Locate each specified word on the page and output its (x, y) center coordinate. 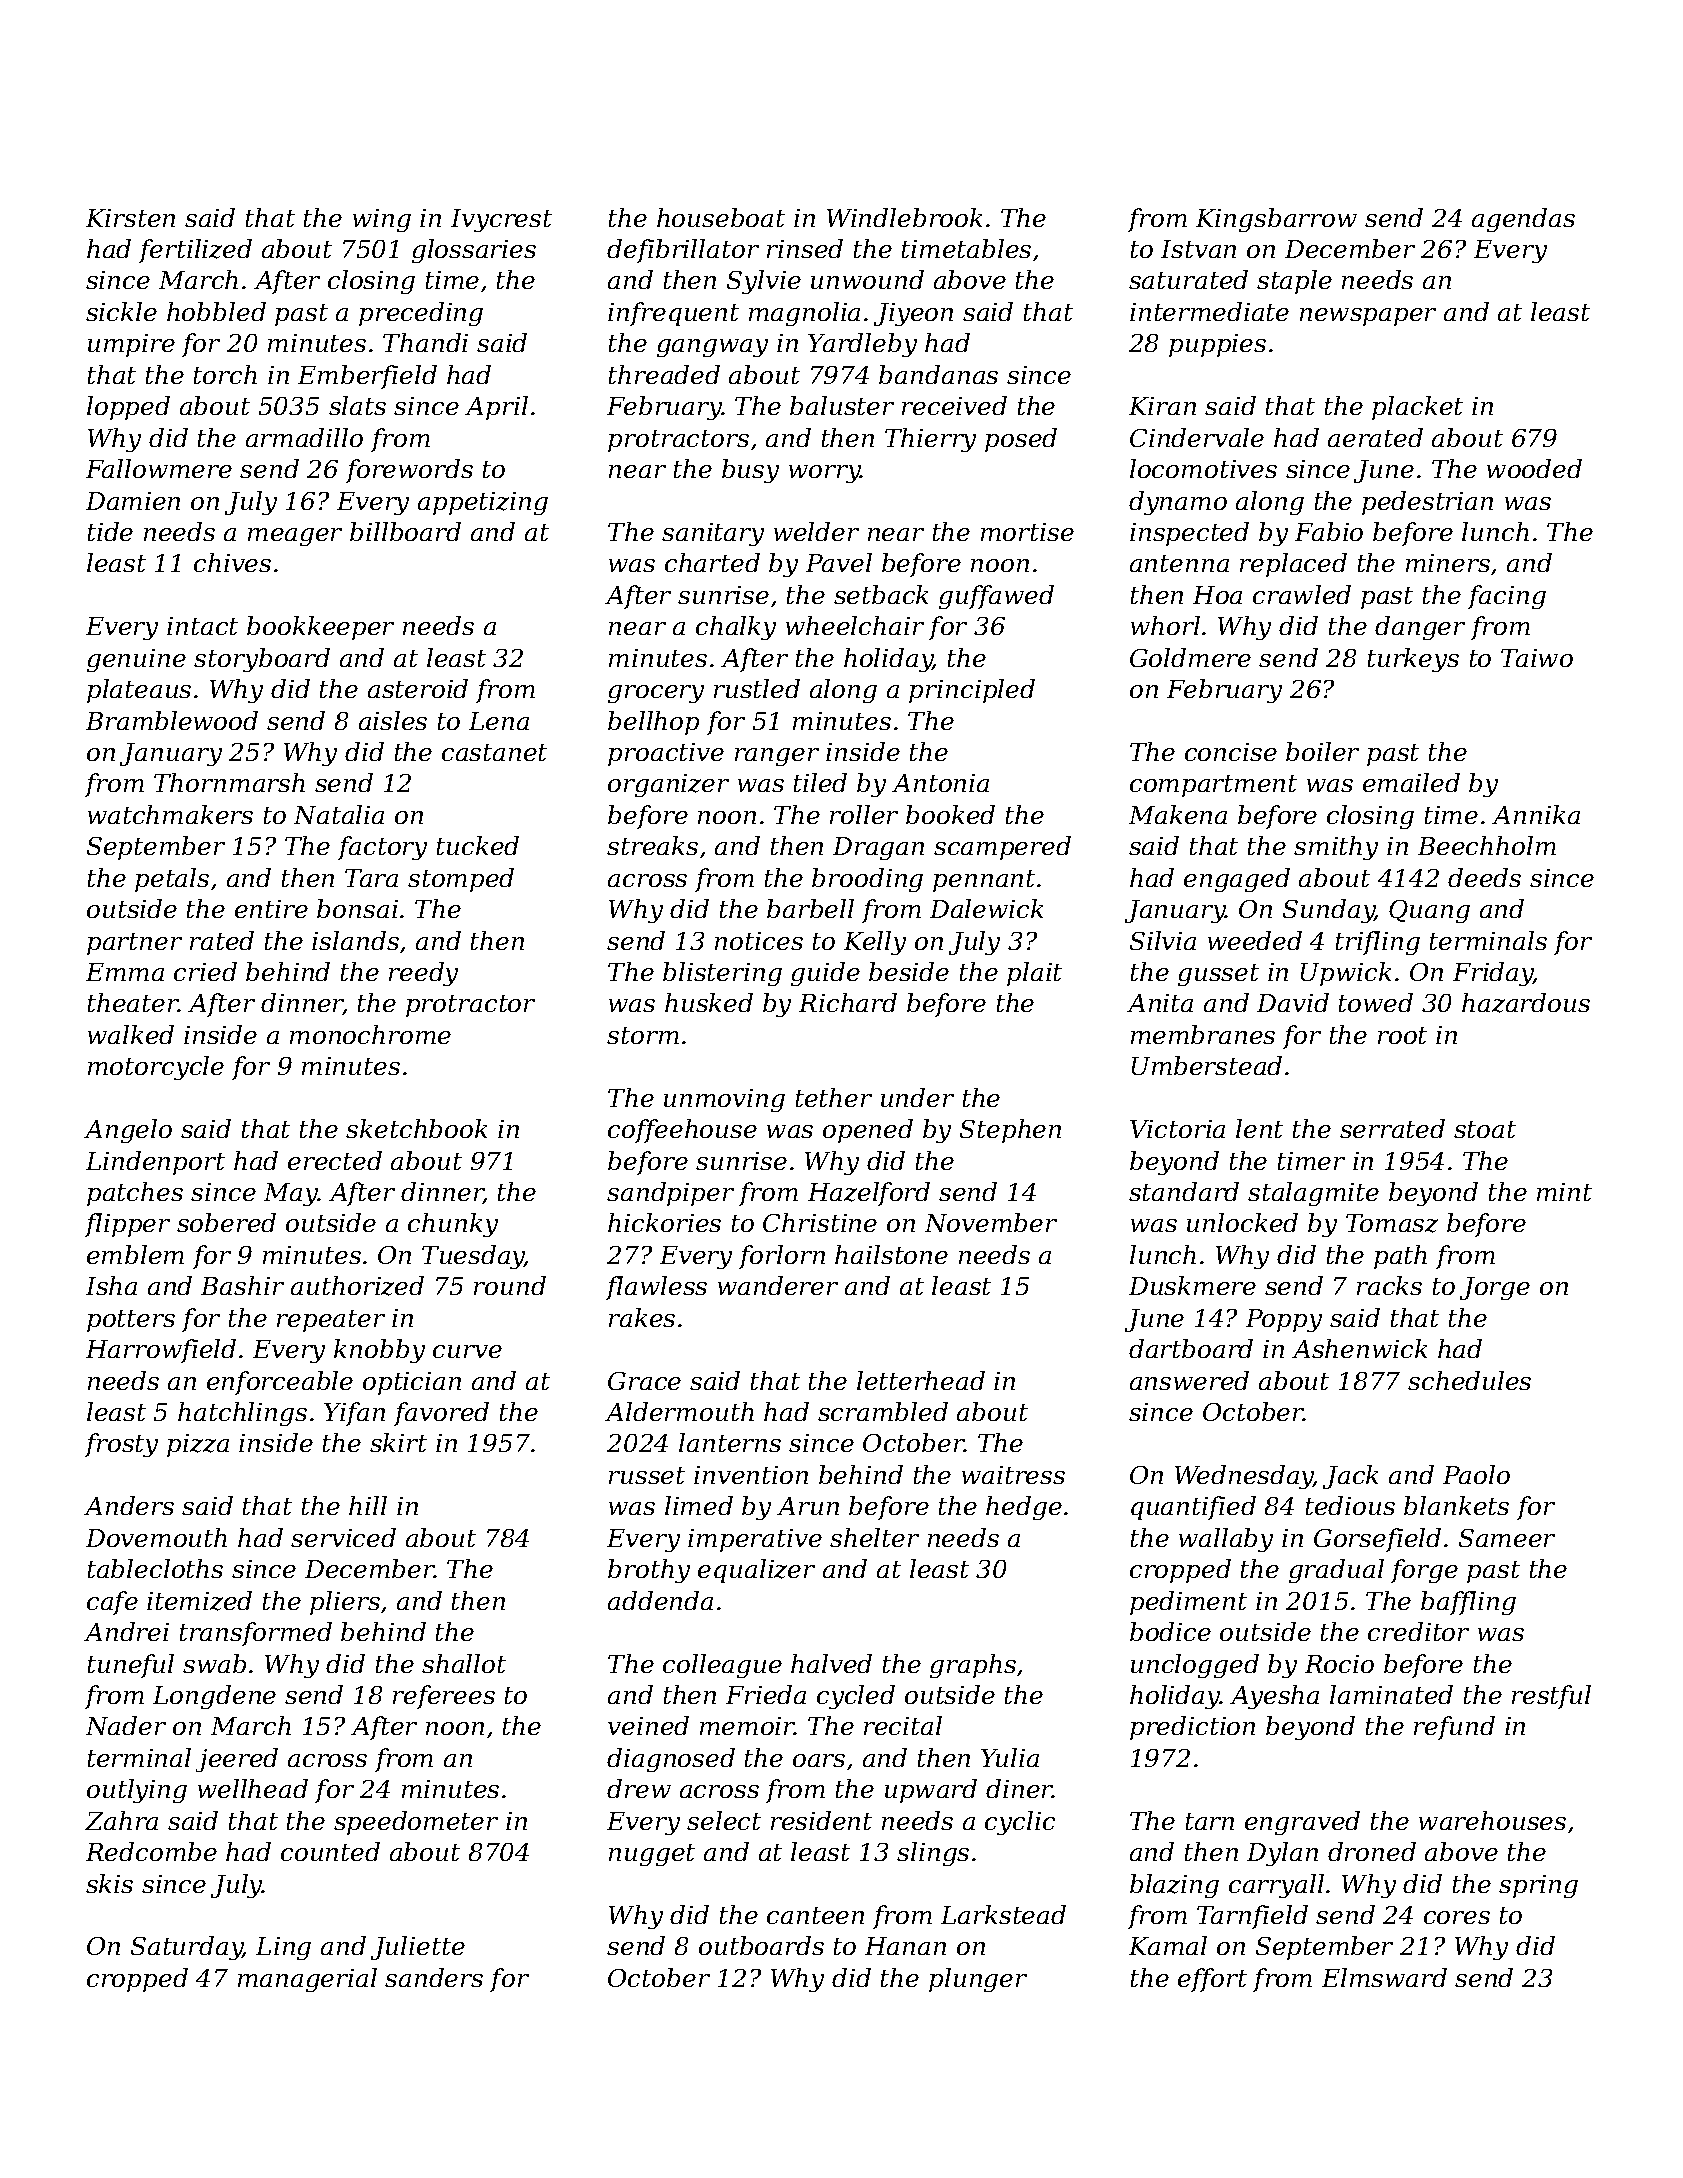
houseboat (721, 217)
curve (467, 1351)
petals (172, 880)
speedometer (416, 1823)
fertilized (195, 251)
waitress (1013, 1475)
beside (909, 971)
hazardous (1526, 1003)
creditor (1418, 1631)
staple (1294, 282)
